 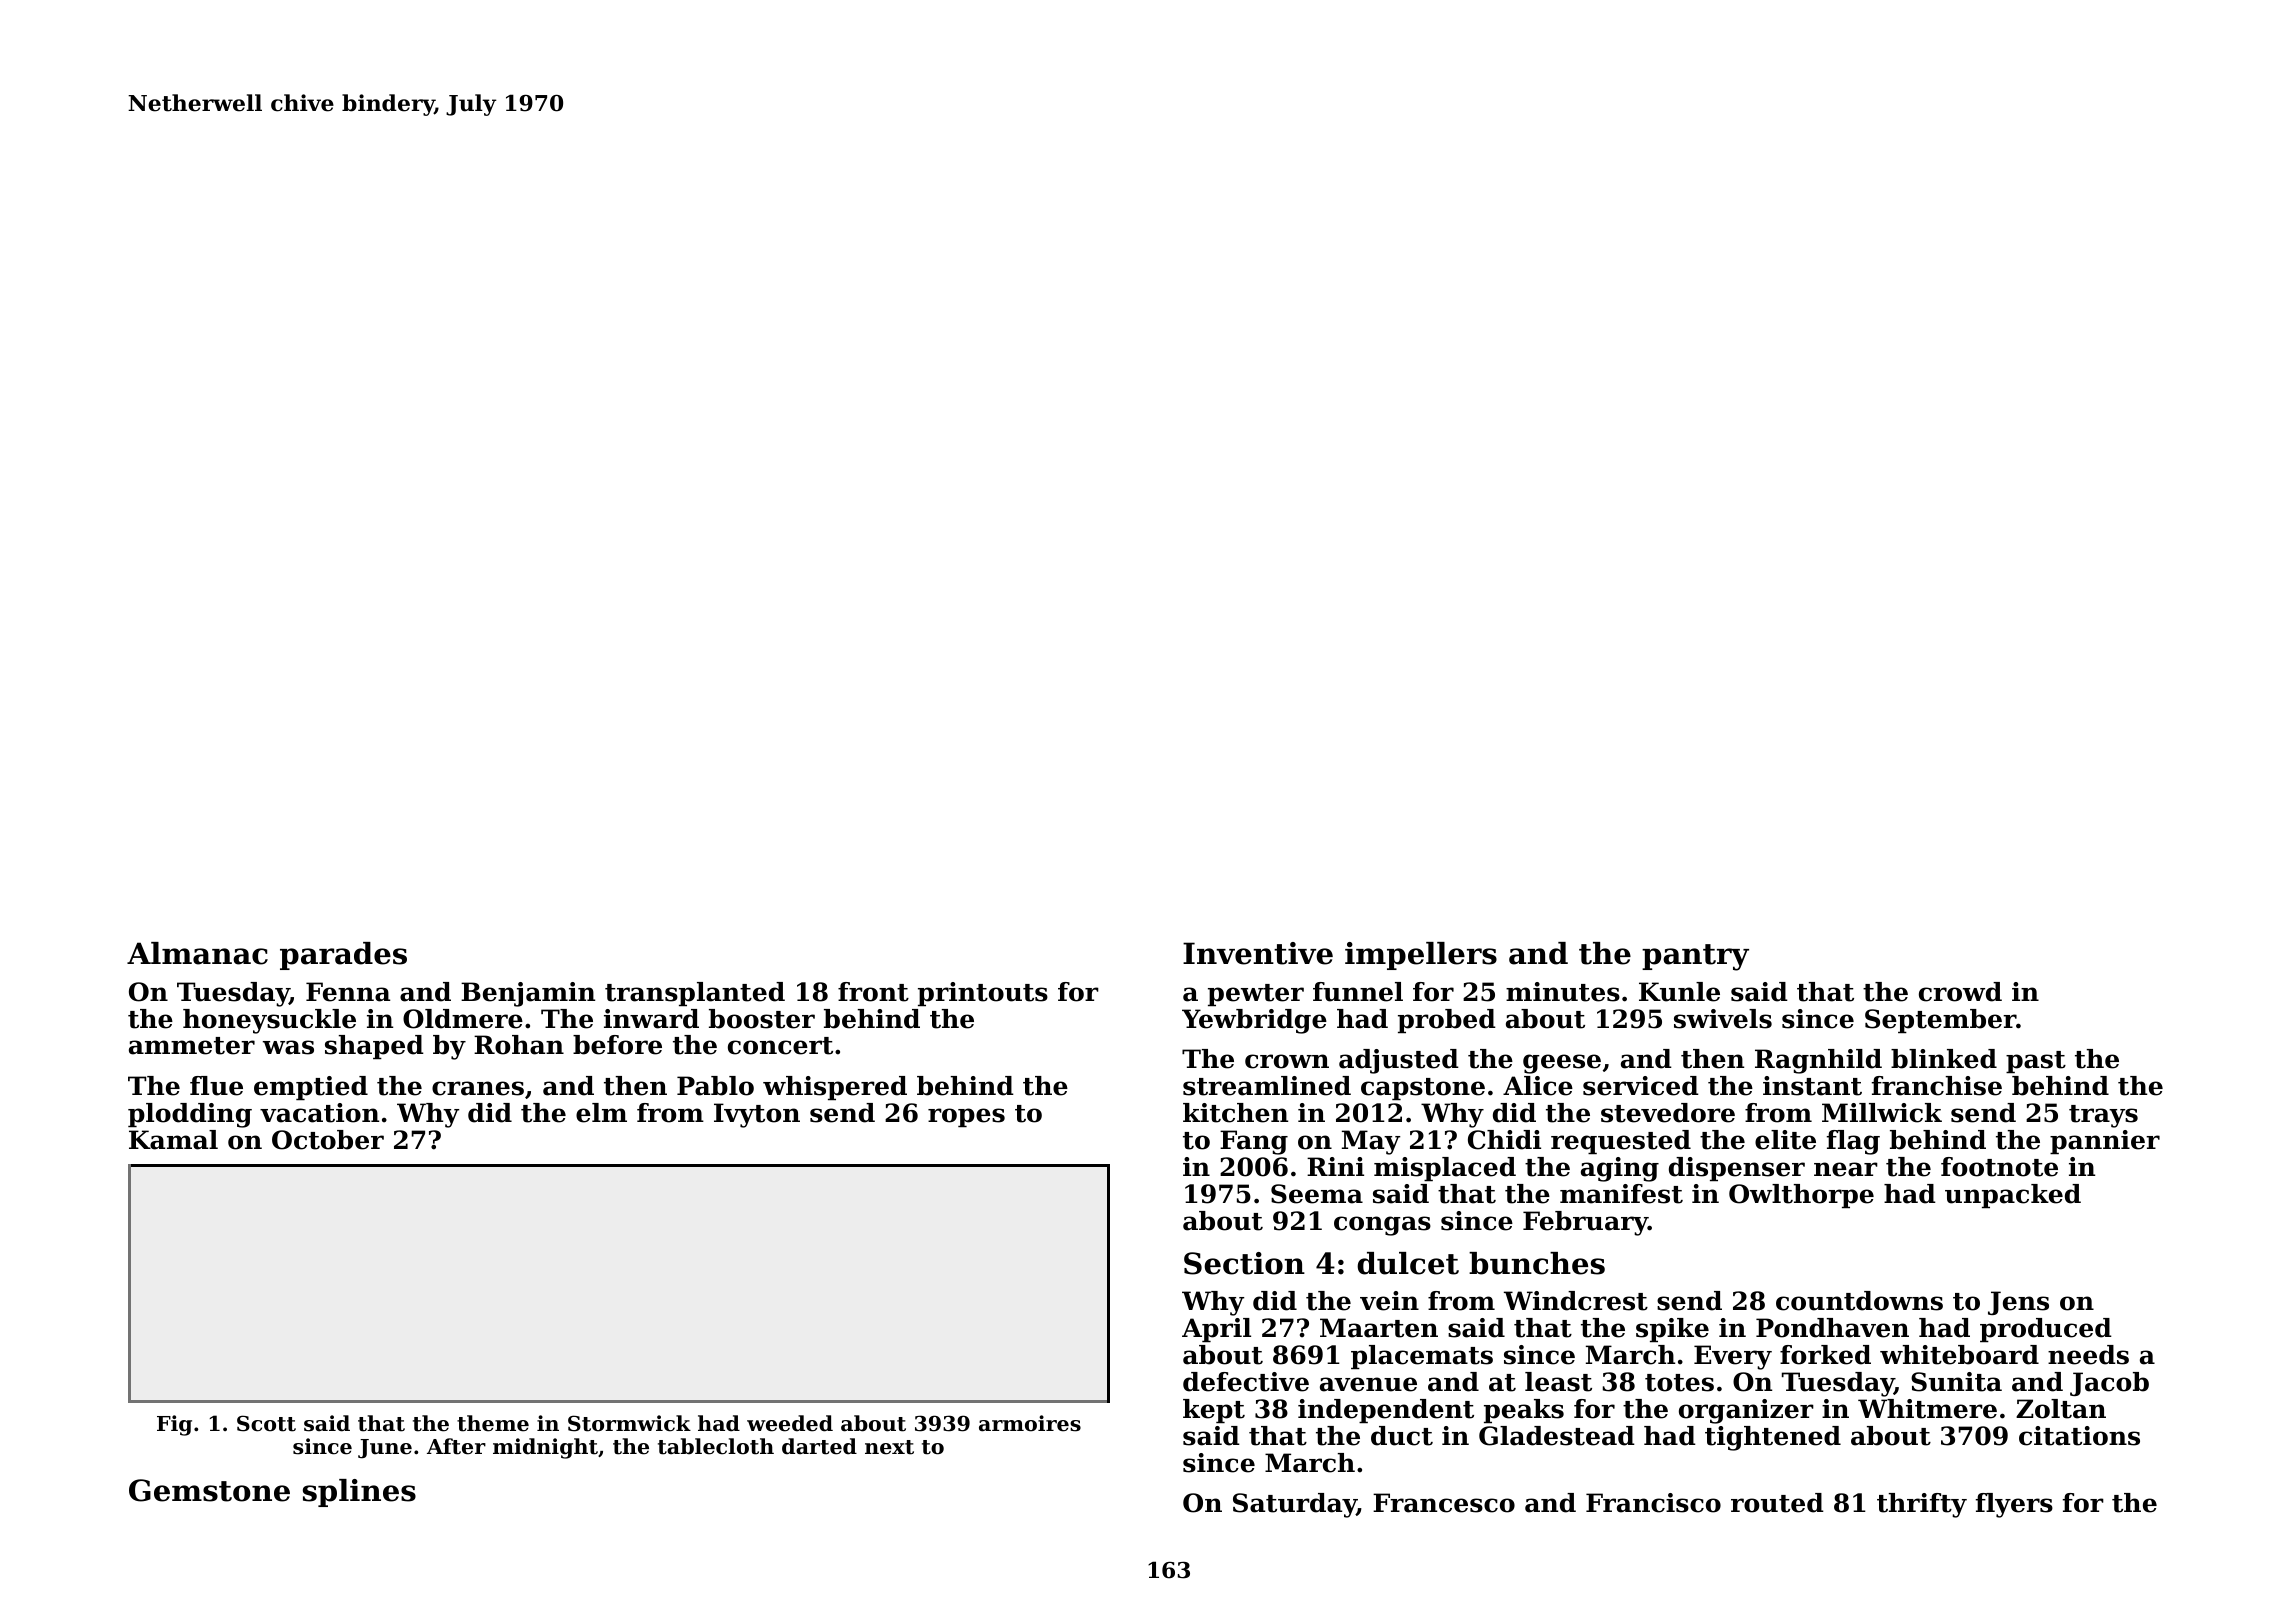 What do you see at coordinates (1258, 953) in the screenshot?
I see `Inventive` at bounding box center [1258, 953].
